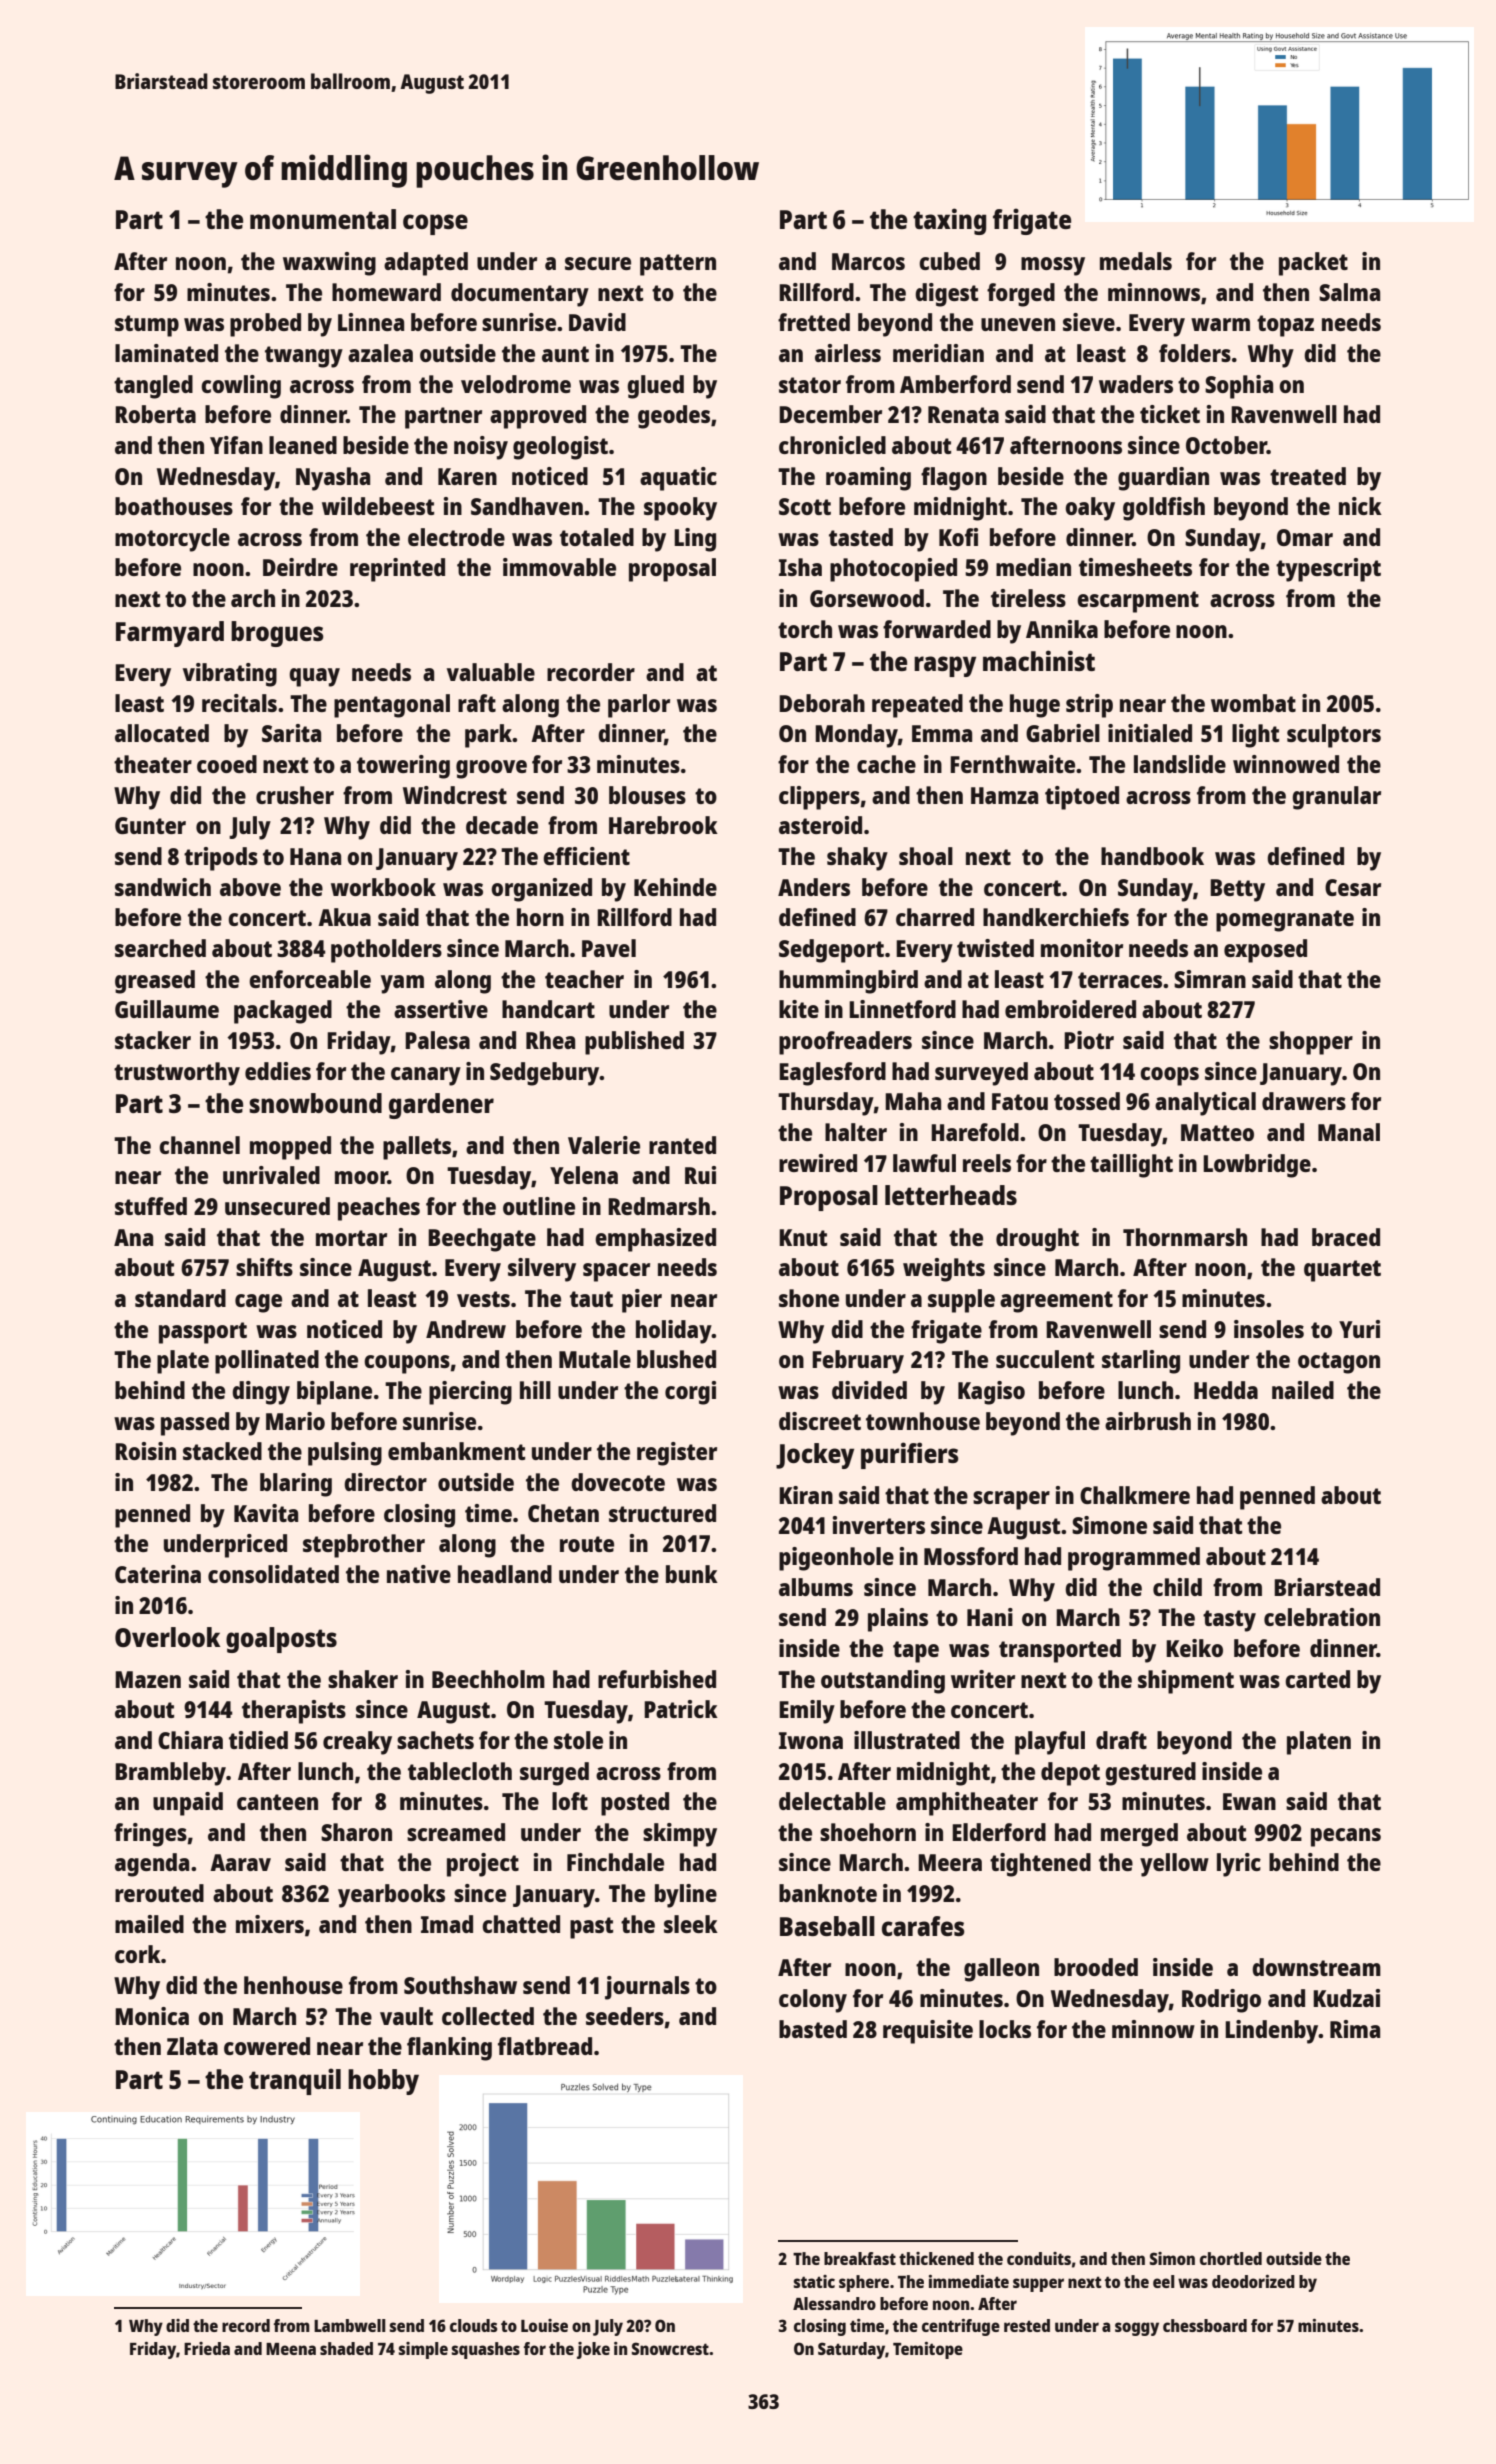  I want to click on simple, so click(423, 2350).
